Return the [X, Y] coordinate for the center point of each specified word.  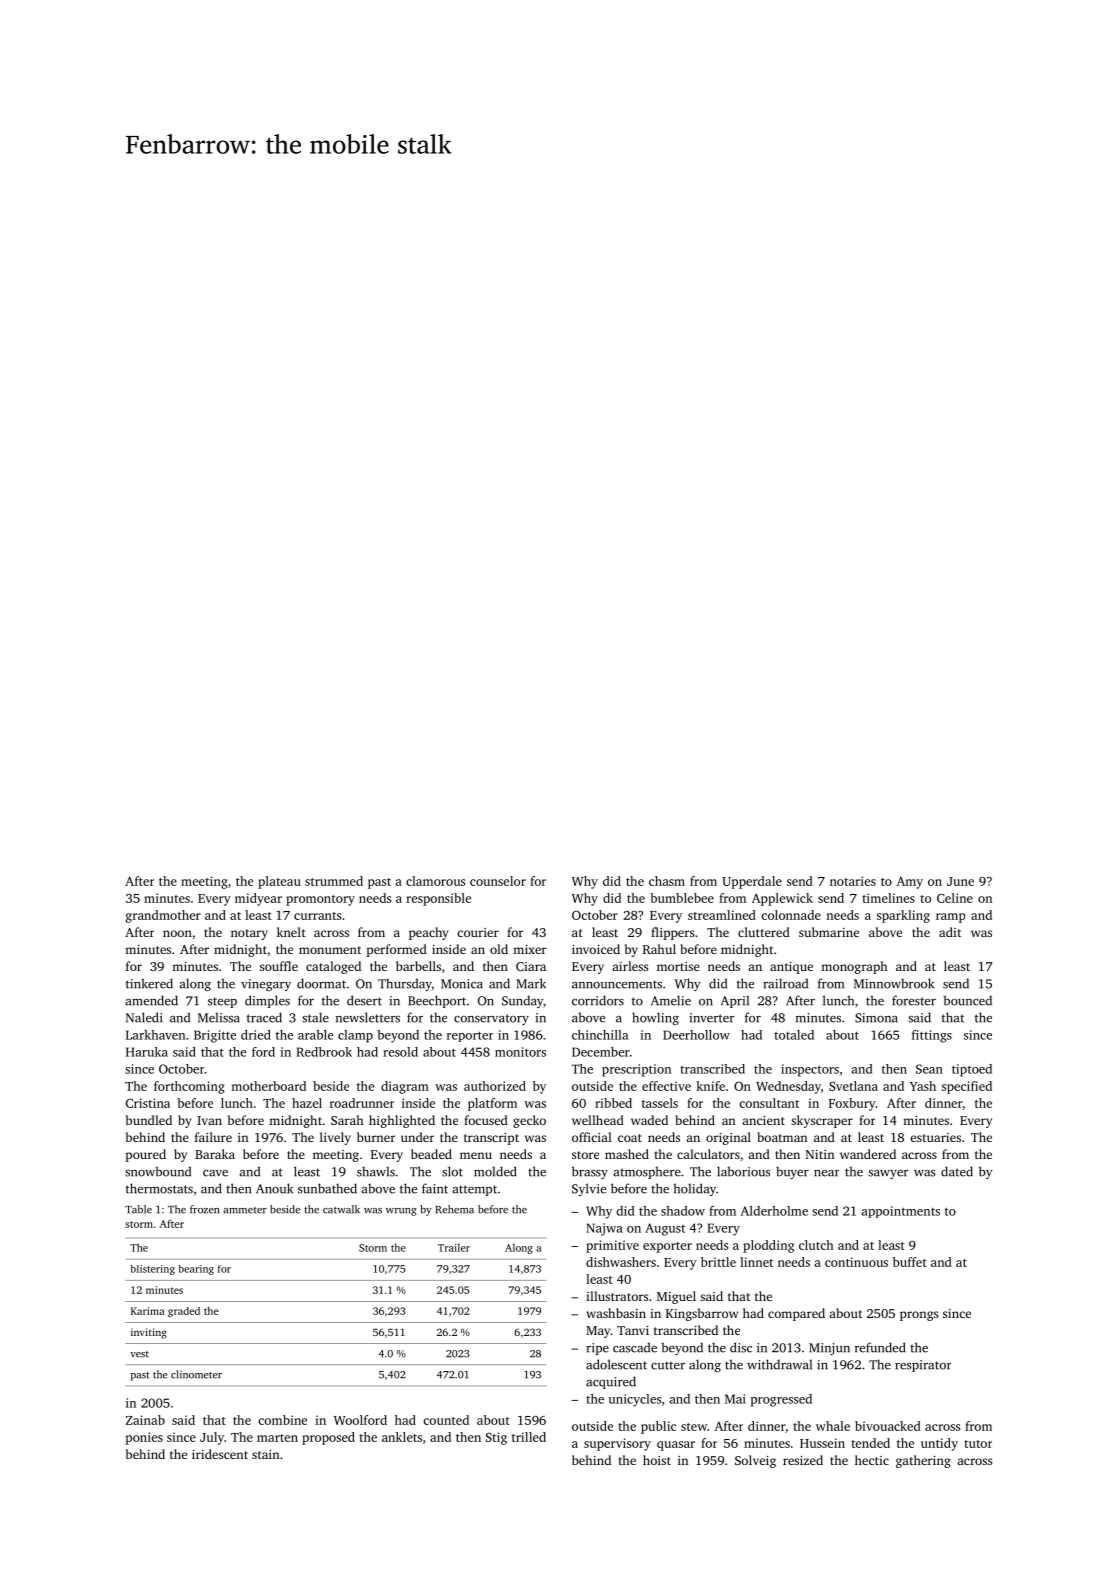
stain [265, 1454]
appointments [901, 1212]
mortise [678, 966]
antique [791, 968]
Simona [876, 1018]
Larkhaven [155, 1035]
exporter [667, 1247]
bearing [196, 1270]
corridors [598, 1000]
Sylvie [589, 1189]
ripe [597, 1349]
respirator [923, 1366]
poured [146, 1155]
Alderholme [774, 1211]
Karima [147, 1311]
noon [177, 933]
